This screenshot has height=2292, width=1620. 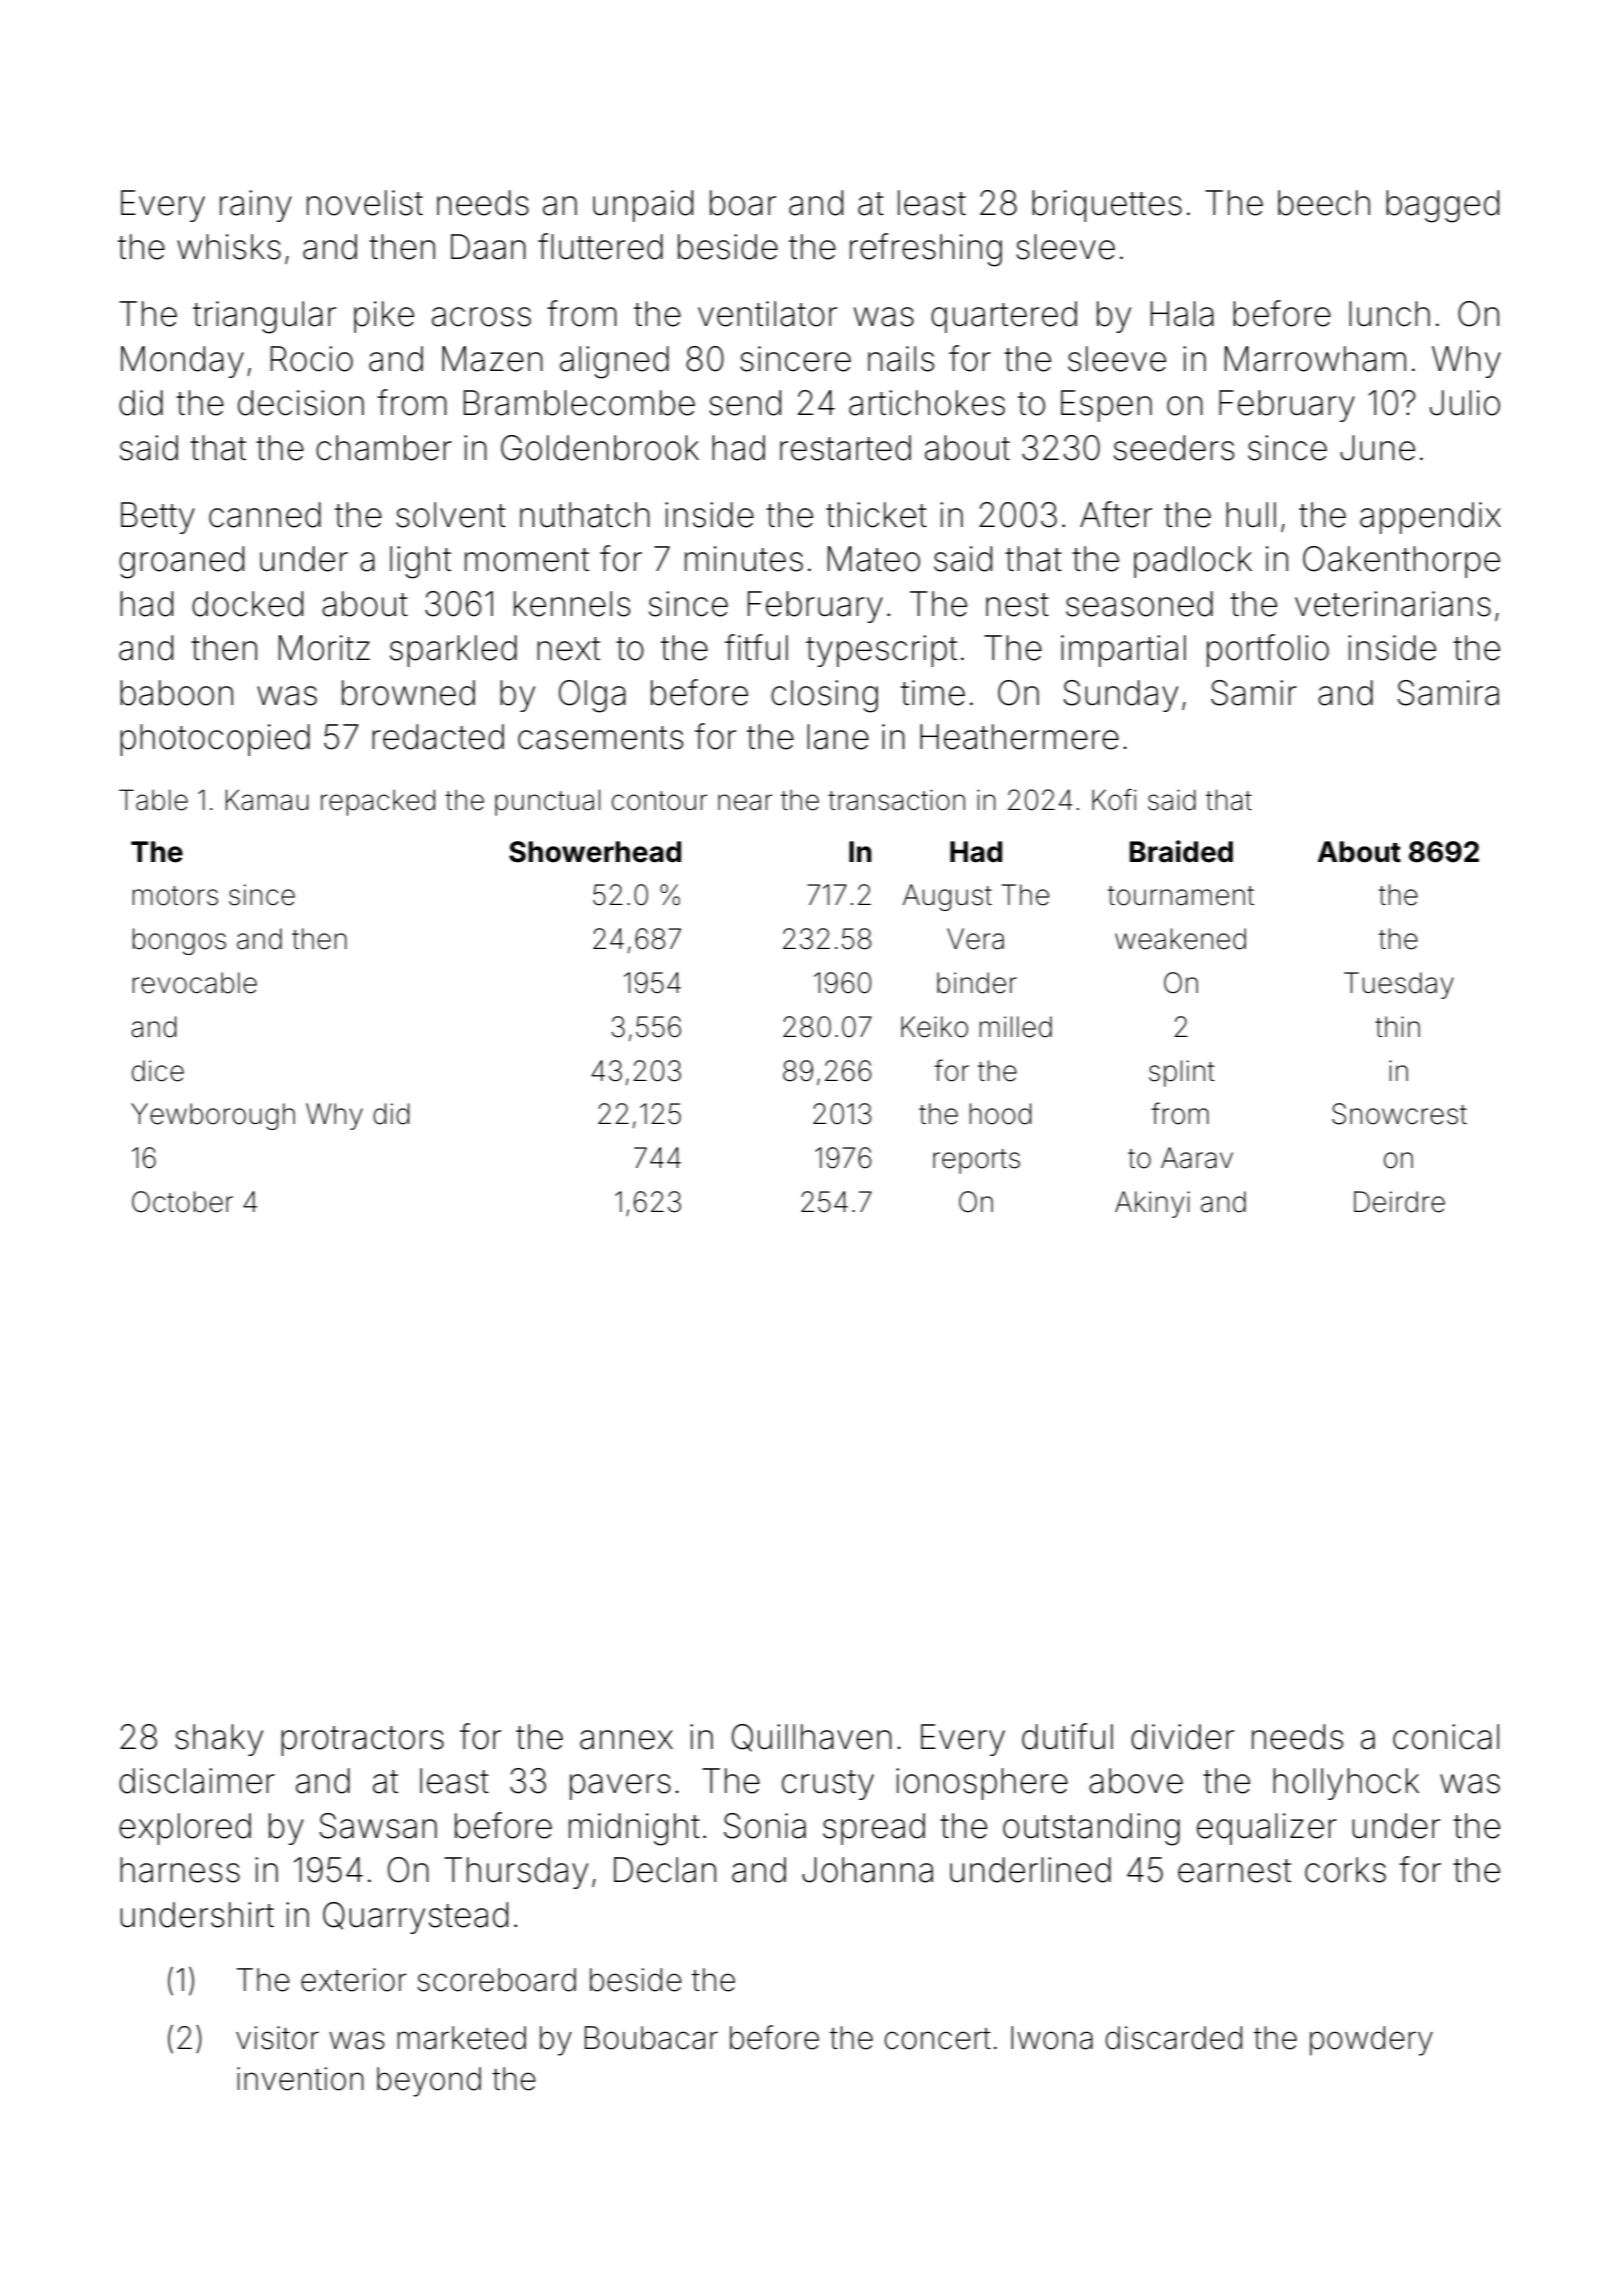 What do you see at coordinates (1174, 448) in the screenshot?
I see `seeders` at bounding box center [1174, 448].
